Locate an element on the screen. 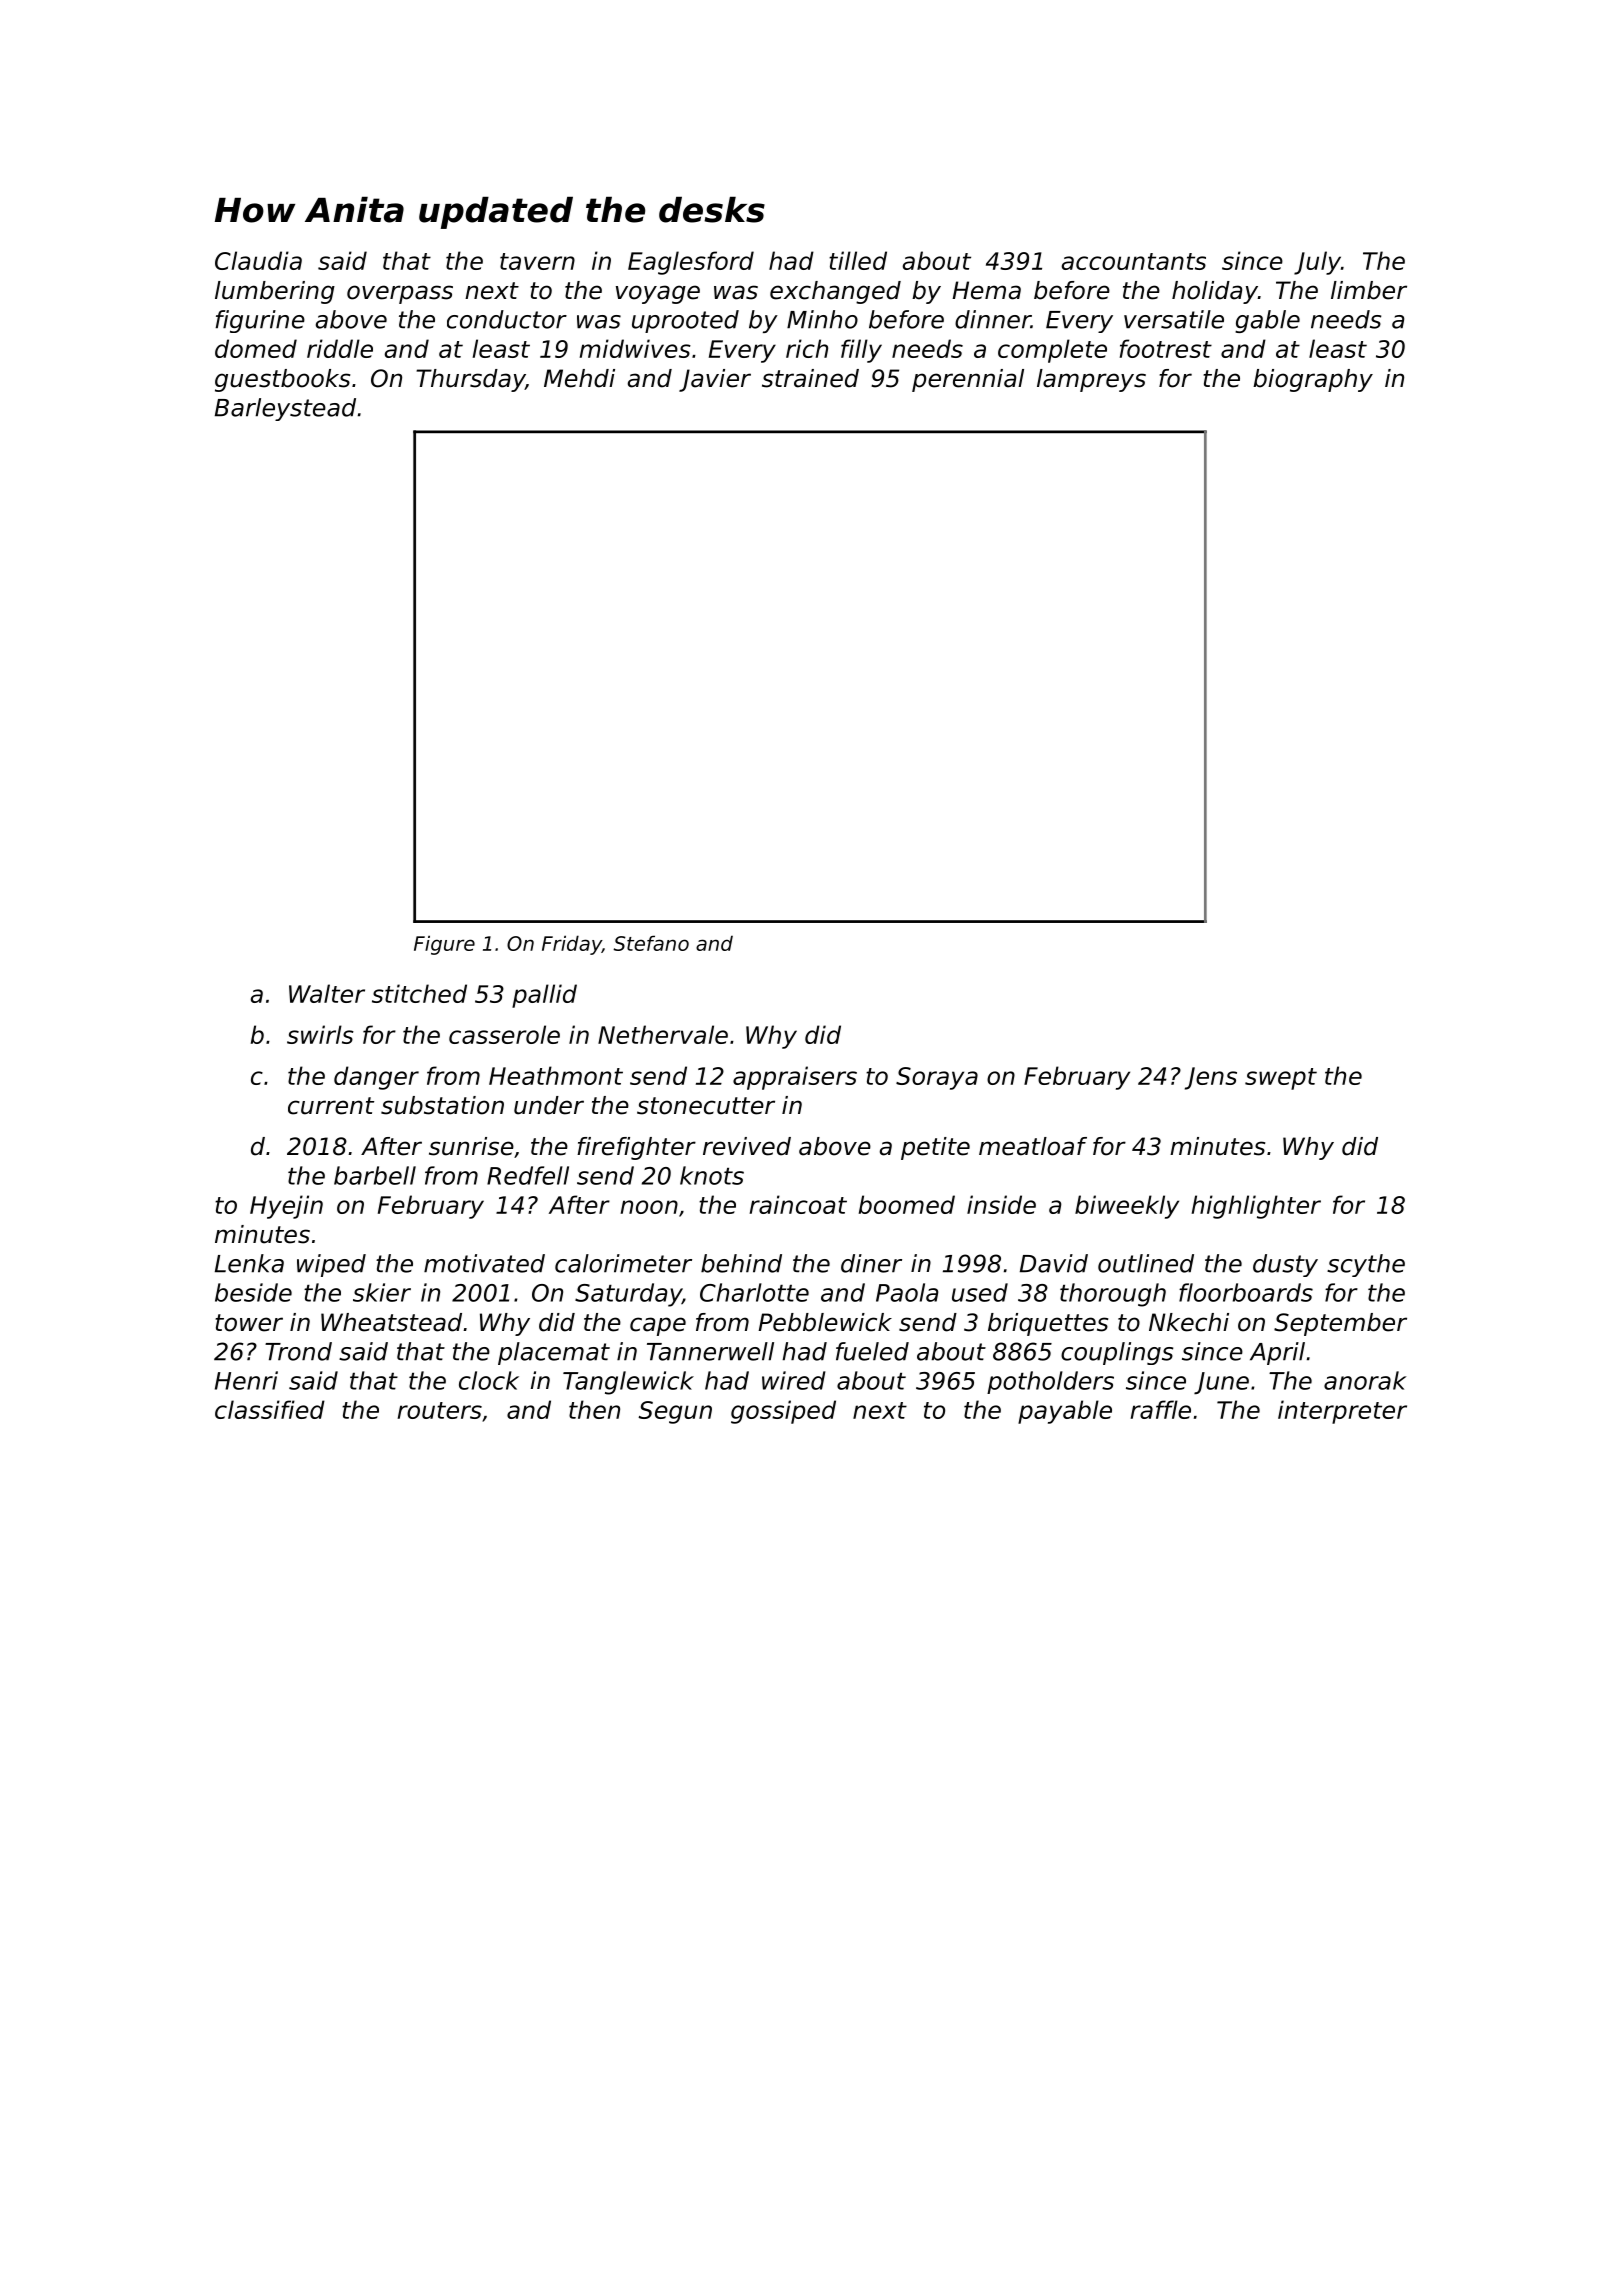 The image size is (1620, 2292). Figure is located at coordinates (444, 945).
